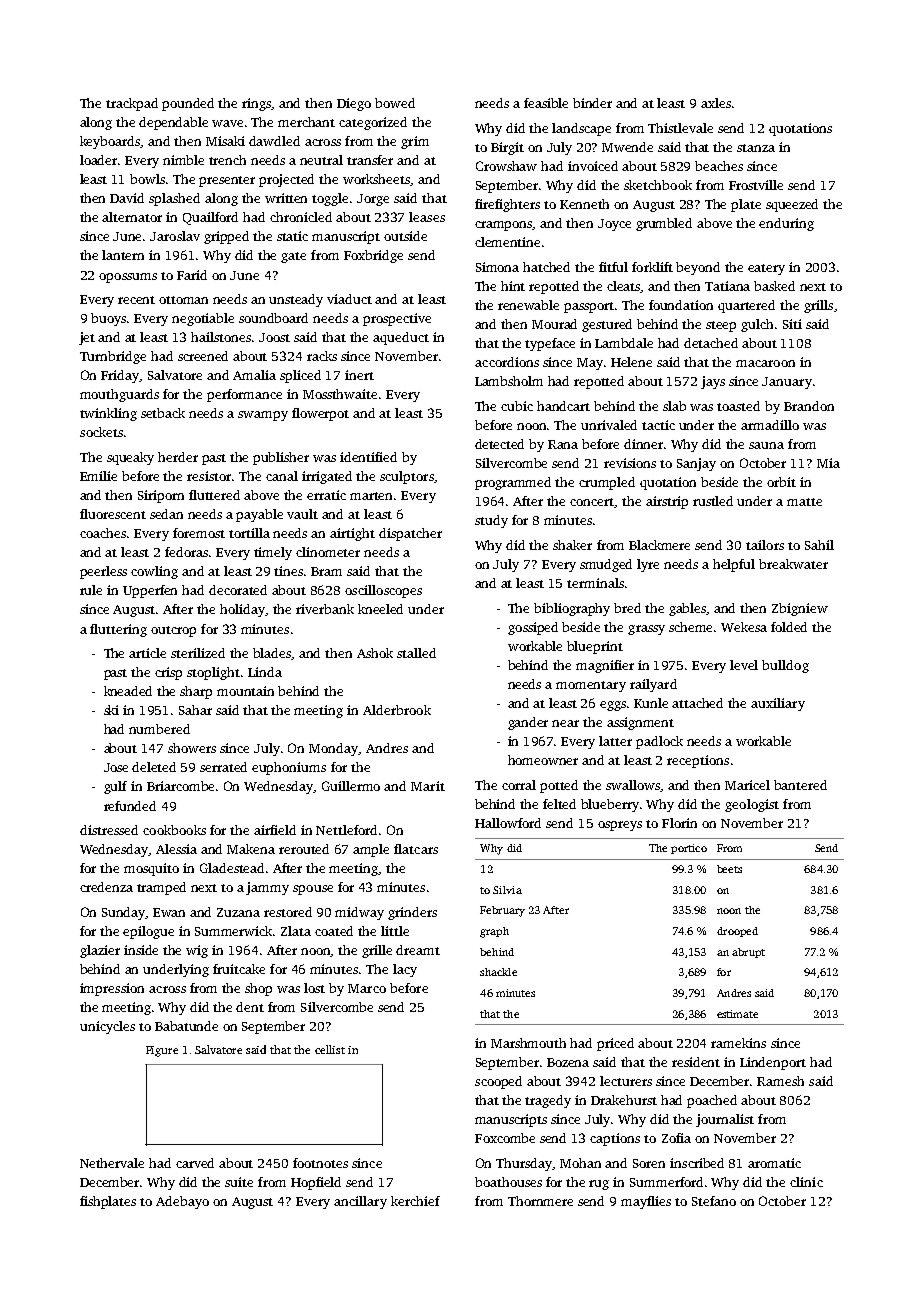 This screenshot has height=1308, width=924. Describe the element at coordinates (259, 515) in the screenshot. I see `payable` at that location.
